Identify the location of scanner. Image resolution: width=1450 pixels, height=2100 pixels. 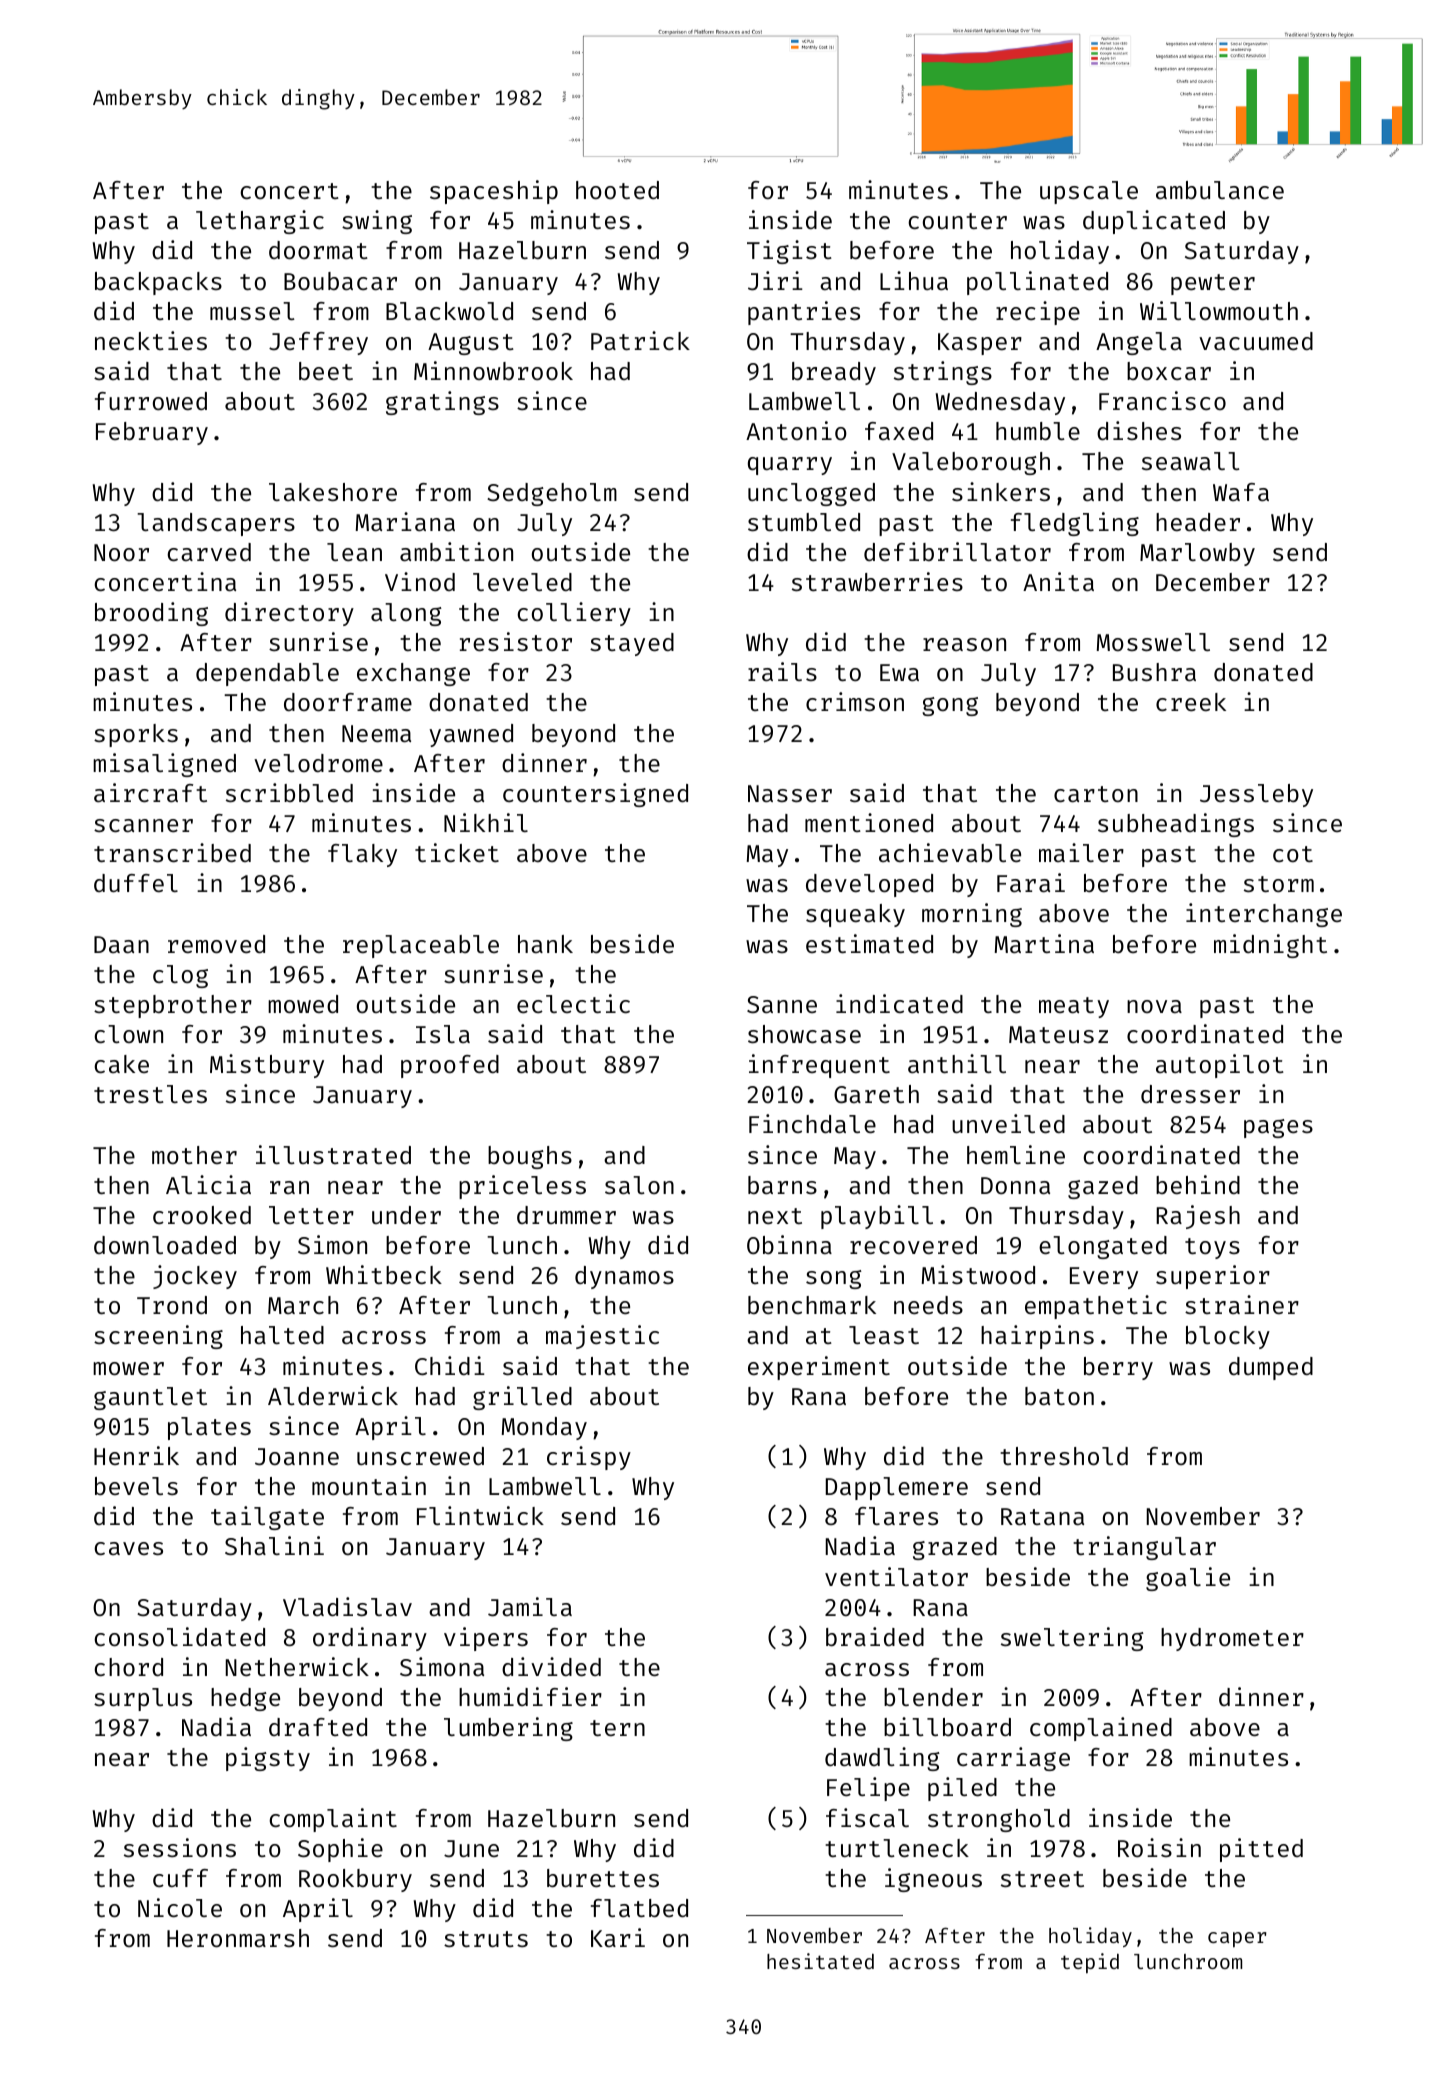
(143, 825).
